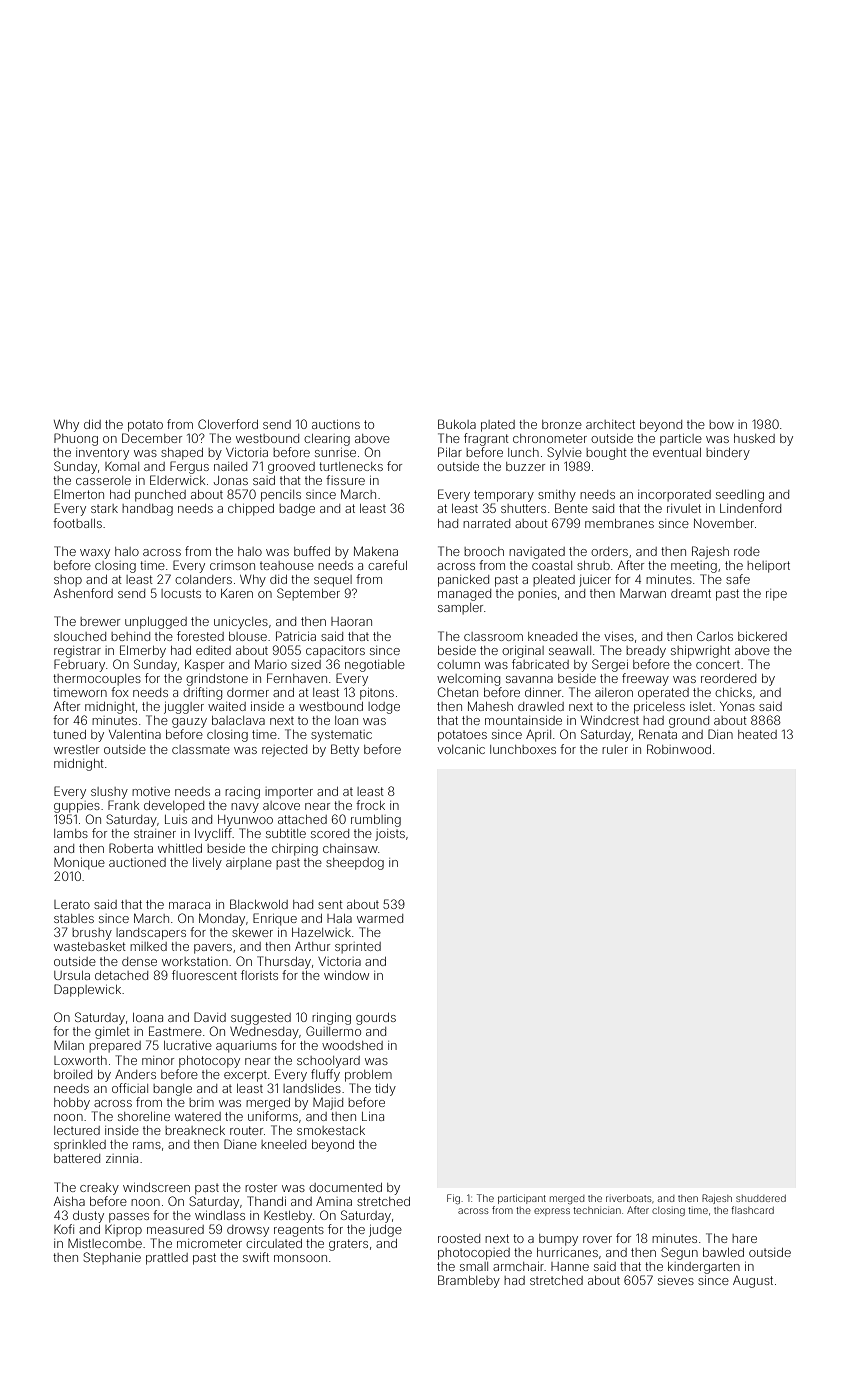 This screenshot has width=849, height=1400. I want to click on wastebasket, so click(90, 946).
